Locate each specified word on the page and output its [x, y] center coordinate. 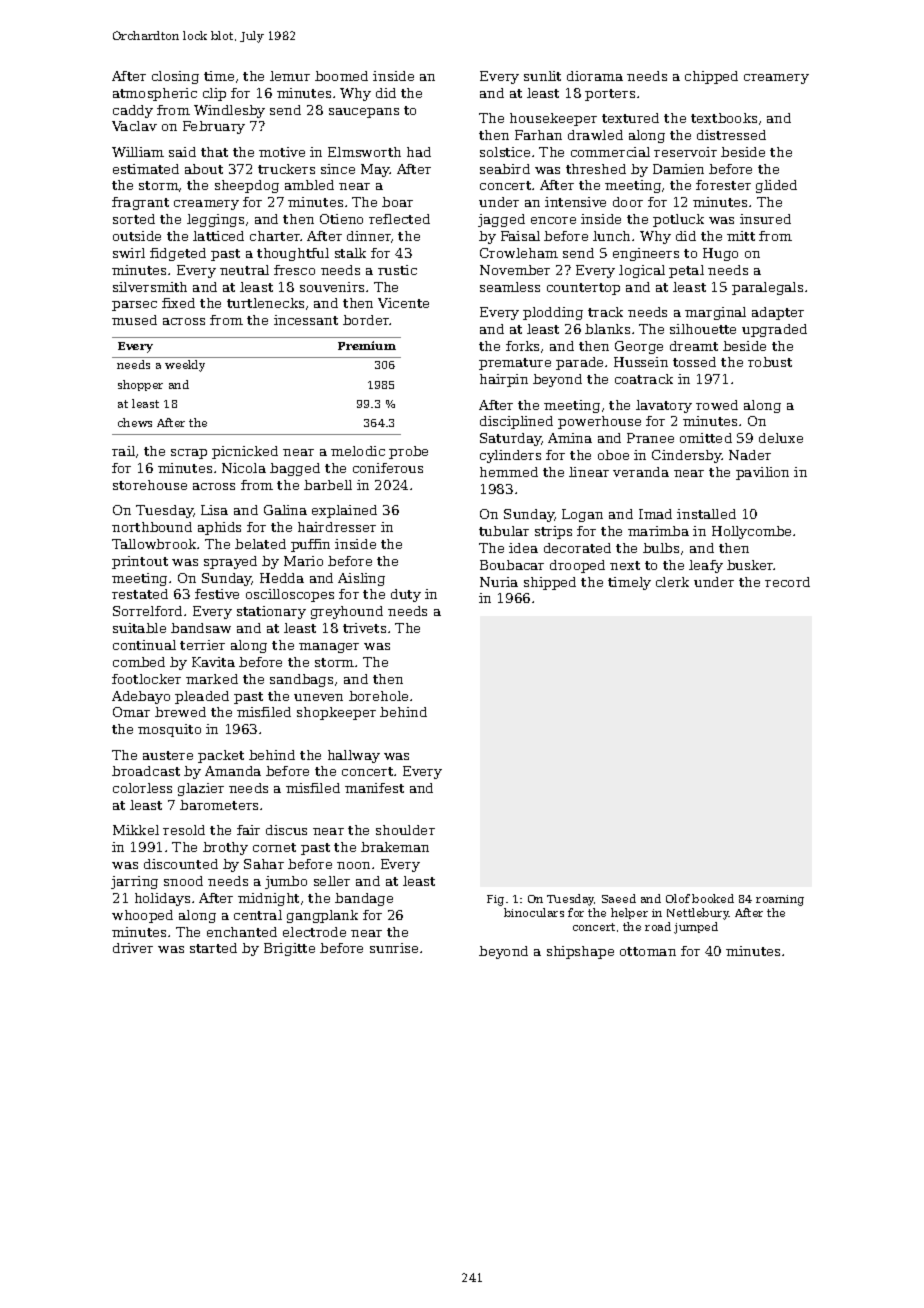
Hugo [720, 254]
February [214, 127]
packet [221, 756]
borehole [378, 696]
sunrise [394, 948]
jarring [134, 882]
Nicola [244, 468]
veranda [641, 472]
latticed [218, 236]
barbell [328, 485]
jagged [501, 220]
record [787, 582]
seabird [505, 169]
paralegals [767, 288]
